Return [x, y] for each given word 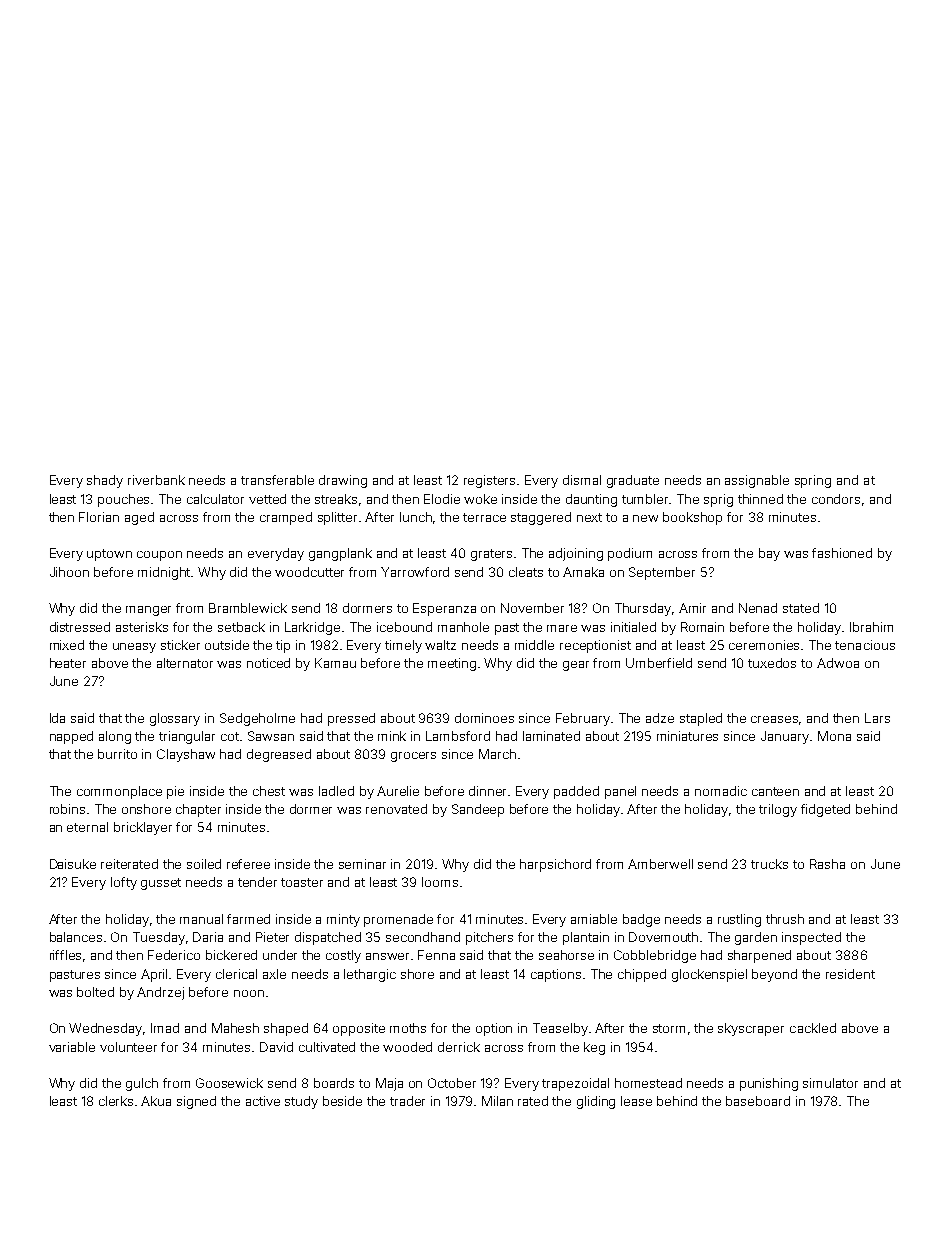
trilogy [778, 810]
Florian [99, 517]
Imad [165, 1028]
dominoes [484, 718]
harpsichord [555, 865]
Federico [174, 955]
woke [480, 499]
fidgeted [825, 810]
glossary [175, 719]
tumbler [646, 499]
